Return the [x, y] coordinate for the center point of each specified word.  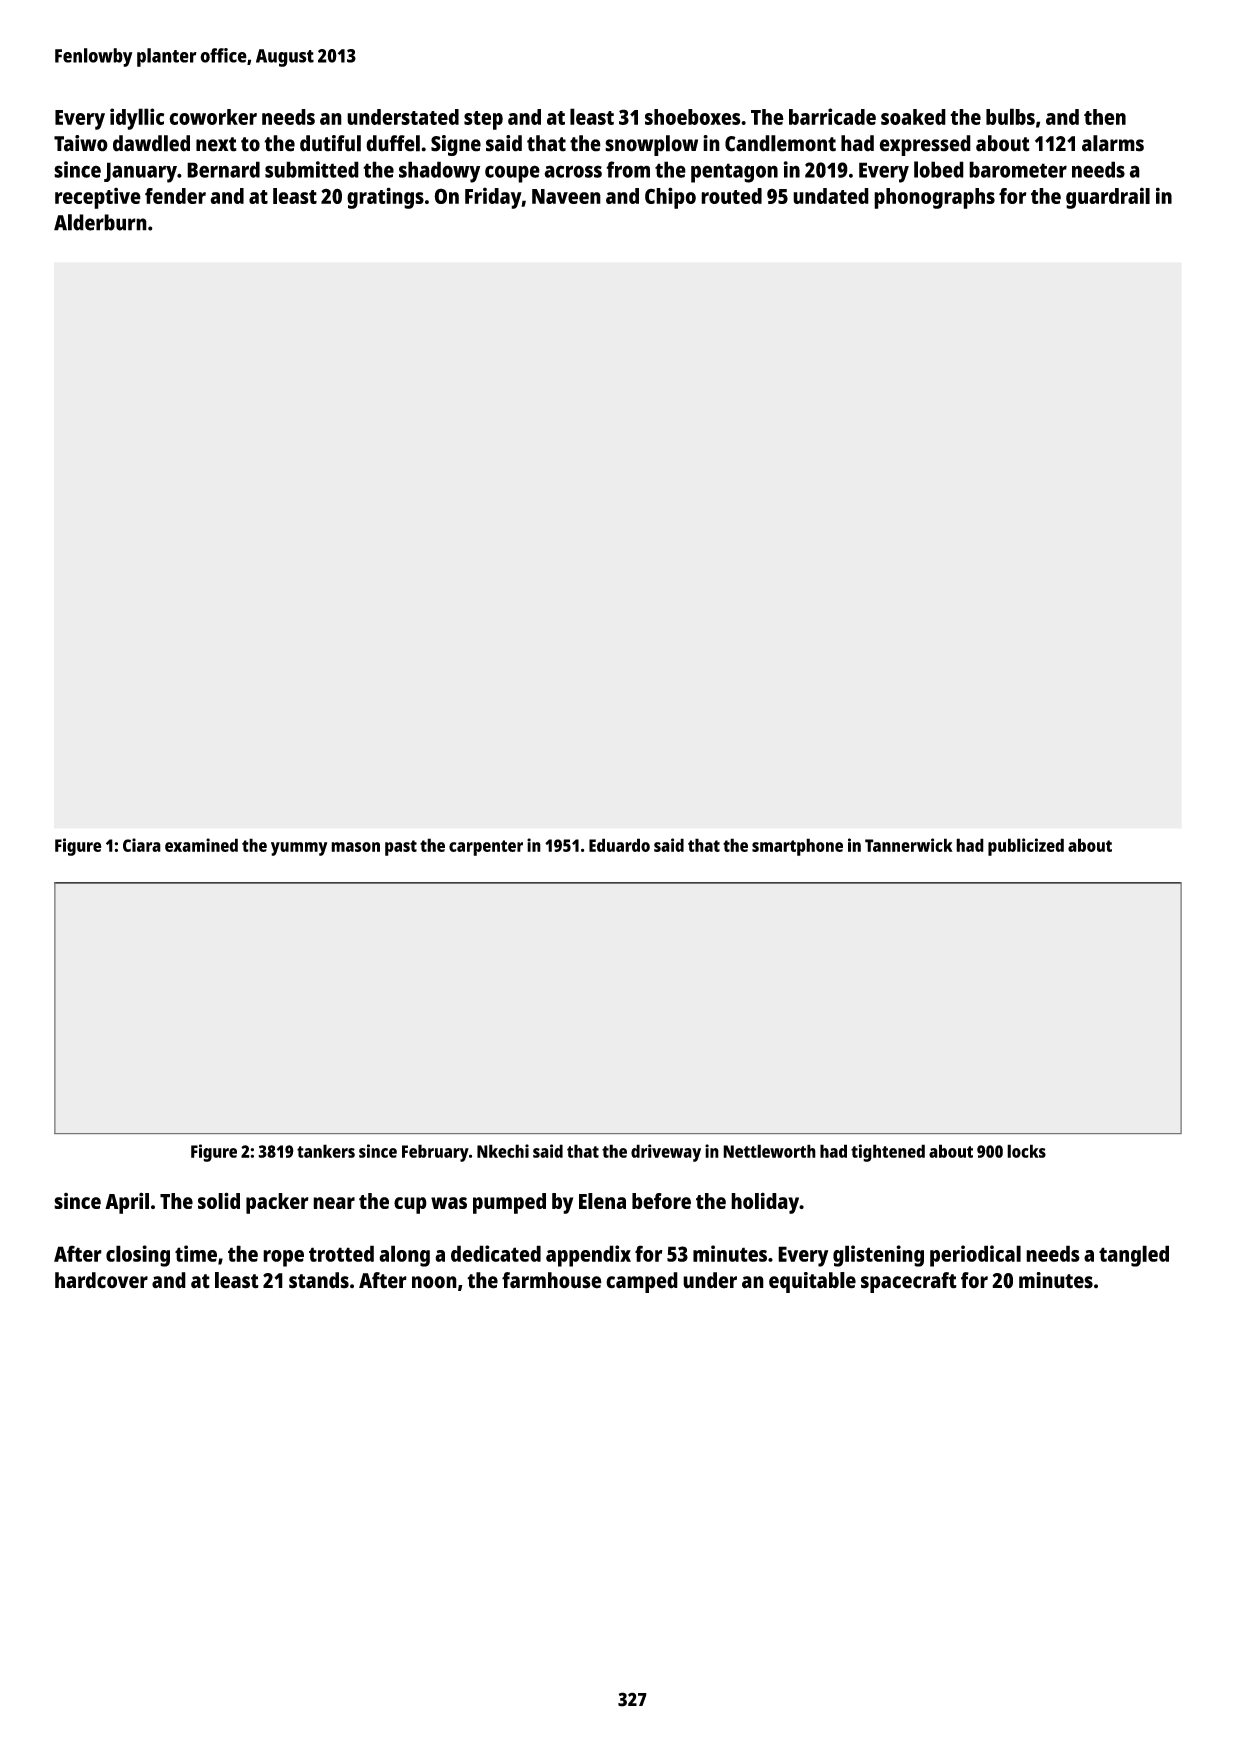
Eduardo [619, 845]
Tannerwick [909, 845]
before [661, 1201]
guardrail [1108, 198]
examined [201, 845]
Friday [493, 198]
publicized [1026, 847]
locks [1026, 1151]
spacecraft [909, 1282]
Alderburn [100, 222]
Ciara [142, 845]
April [127, 1203]
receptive [98, 198]
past [401, 848]
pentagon [734, 173]
